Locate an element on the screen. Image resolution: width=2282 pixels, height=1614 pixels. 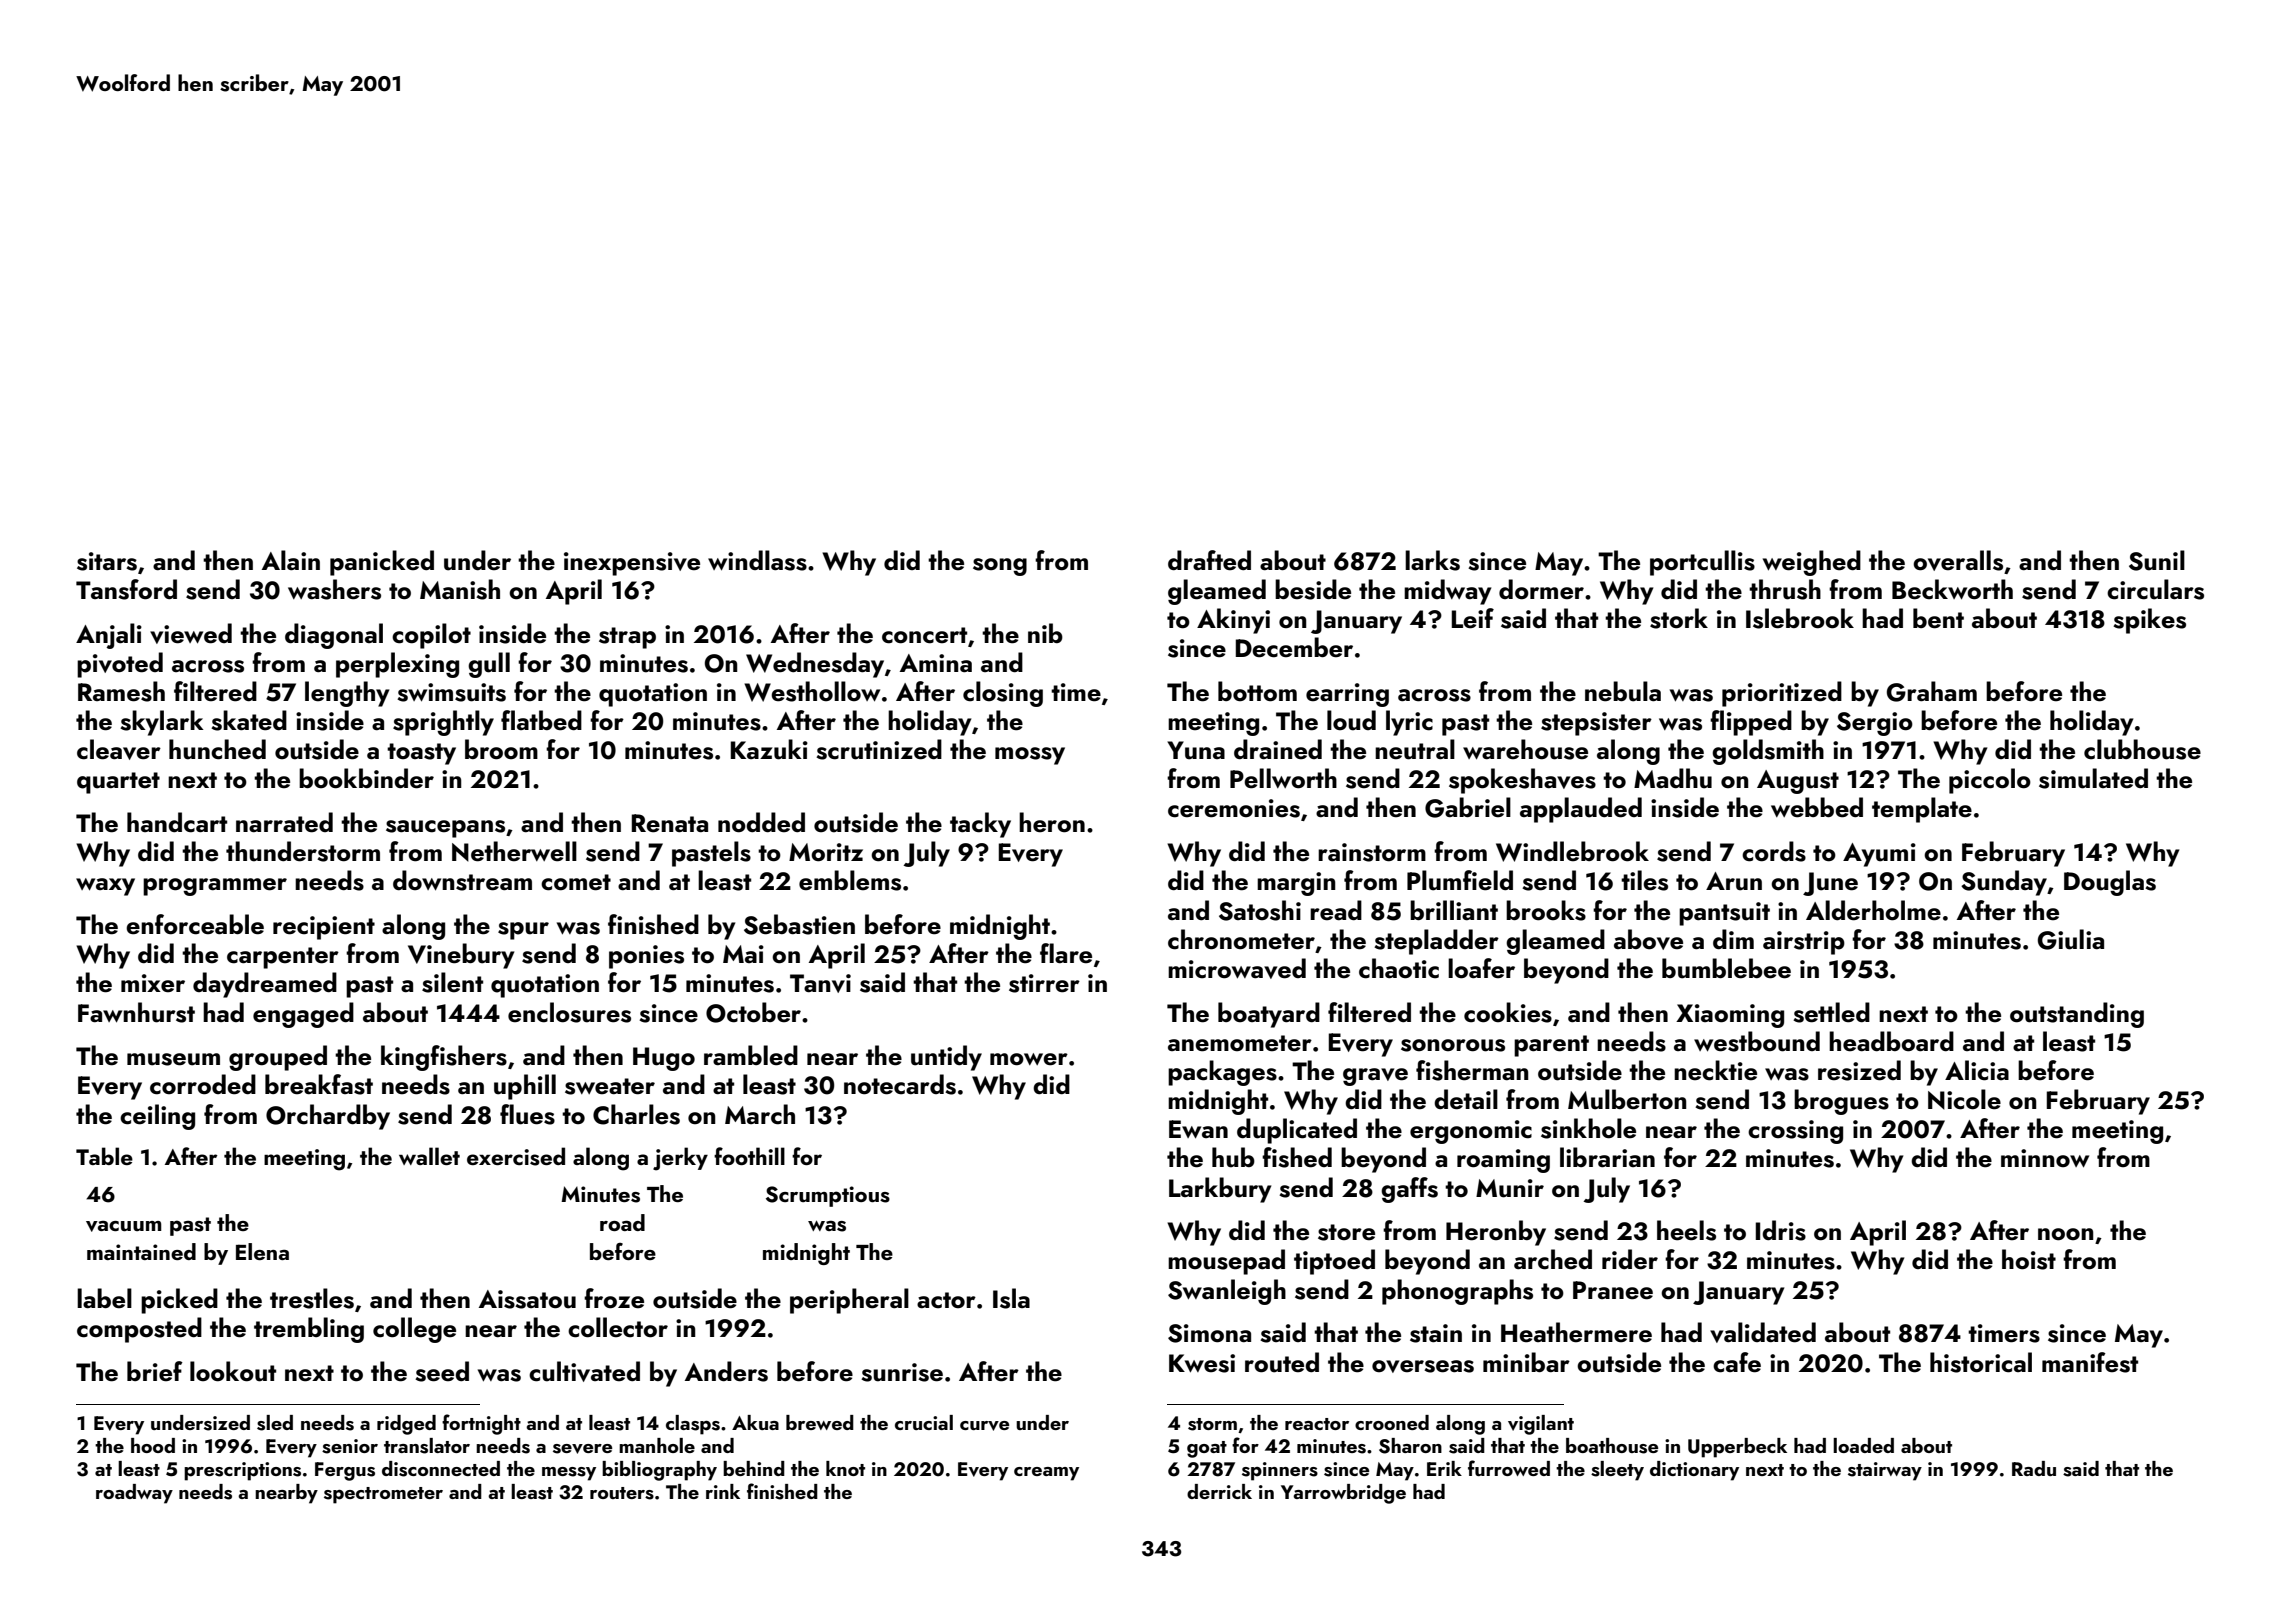
prescriptions is located at coordinates (242, 1471).
